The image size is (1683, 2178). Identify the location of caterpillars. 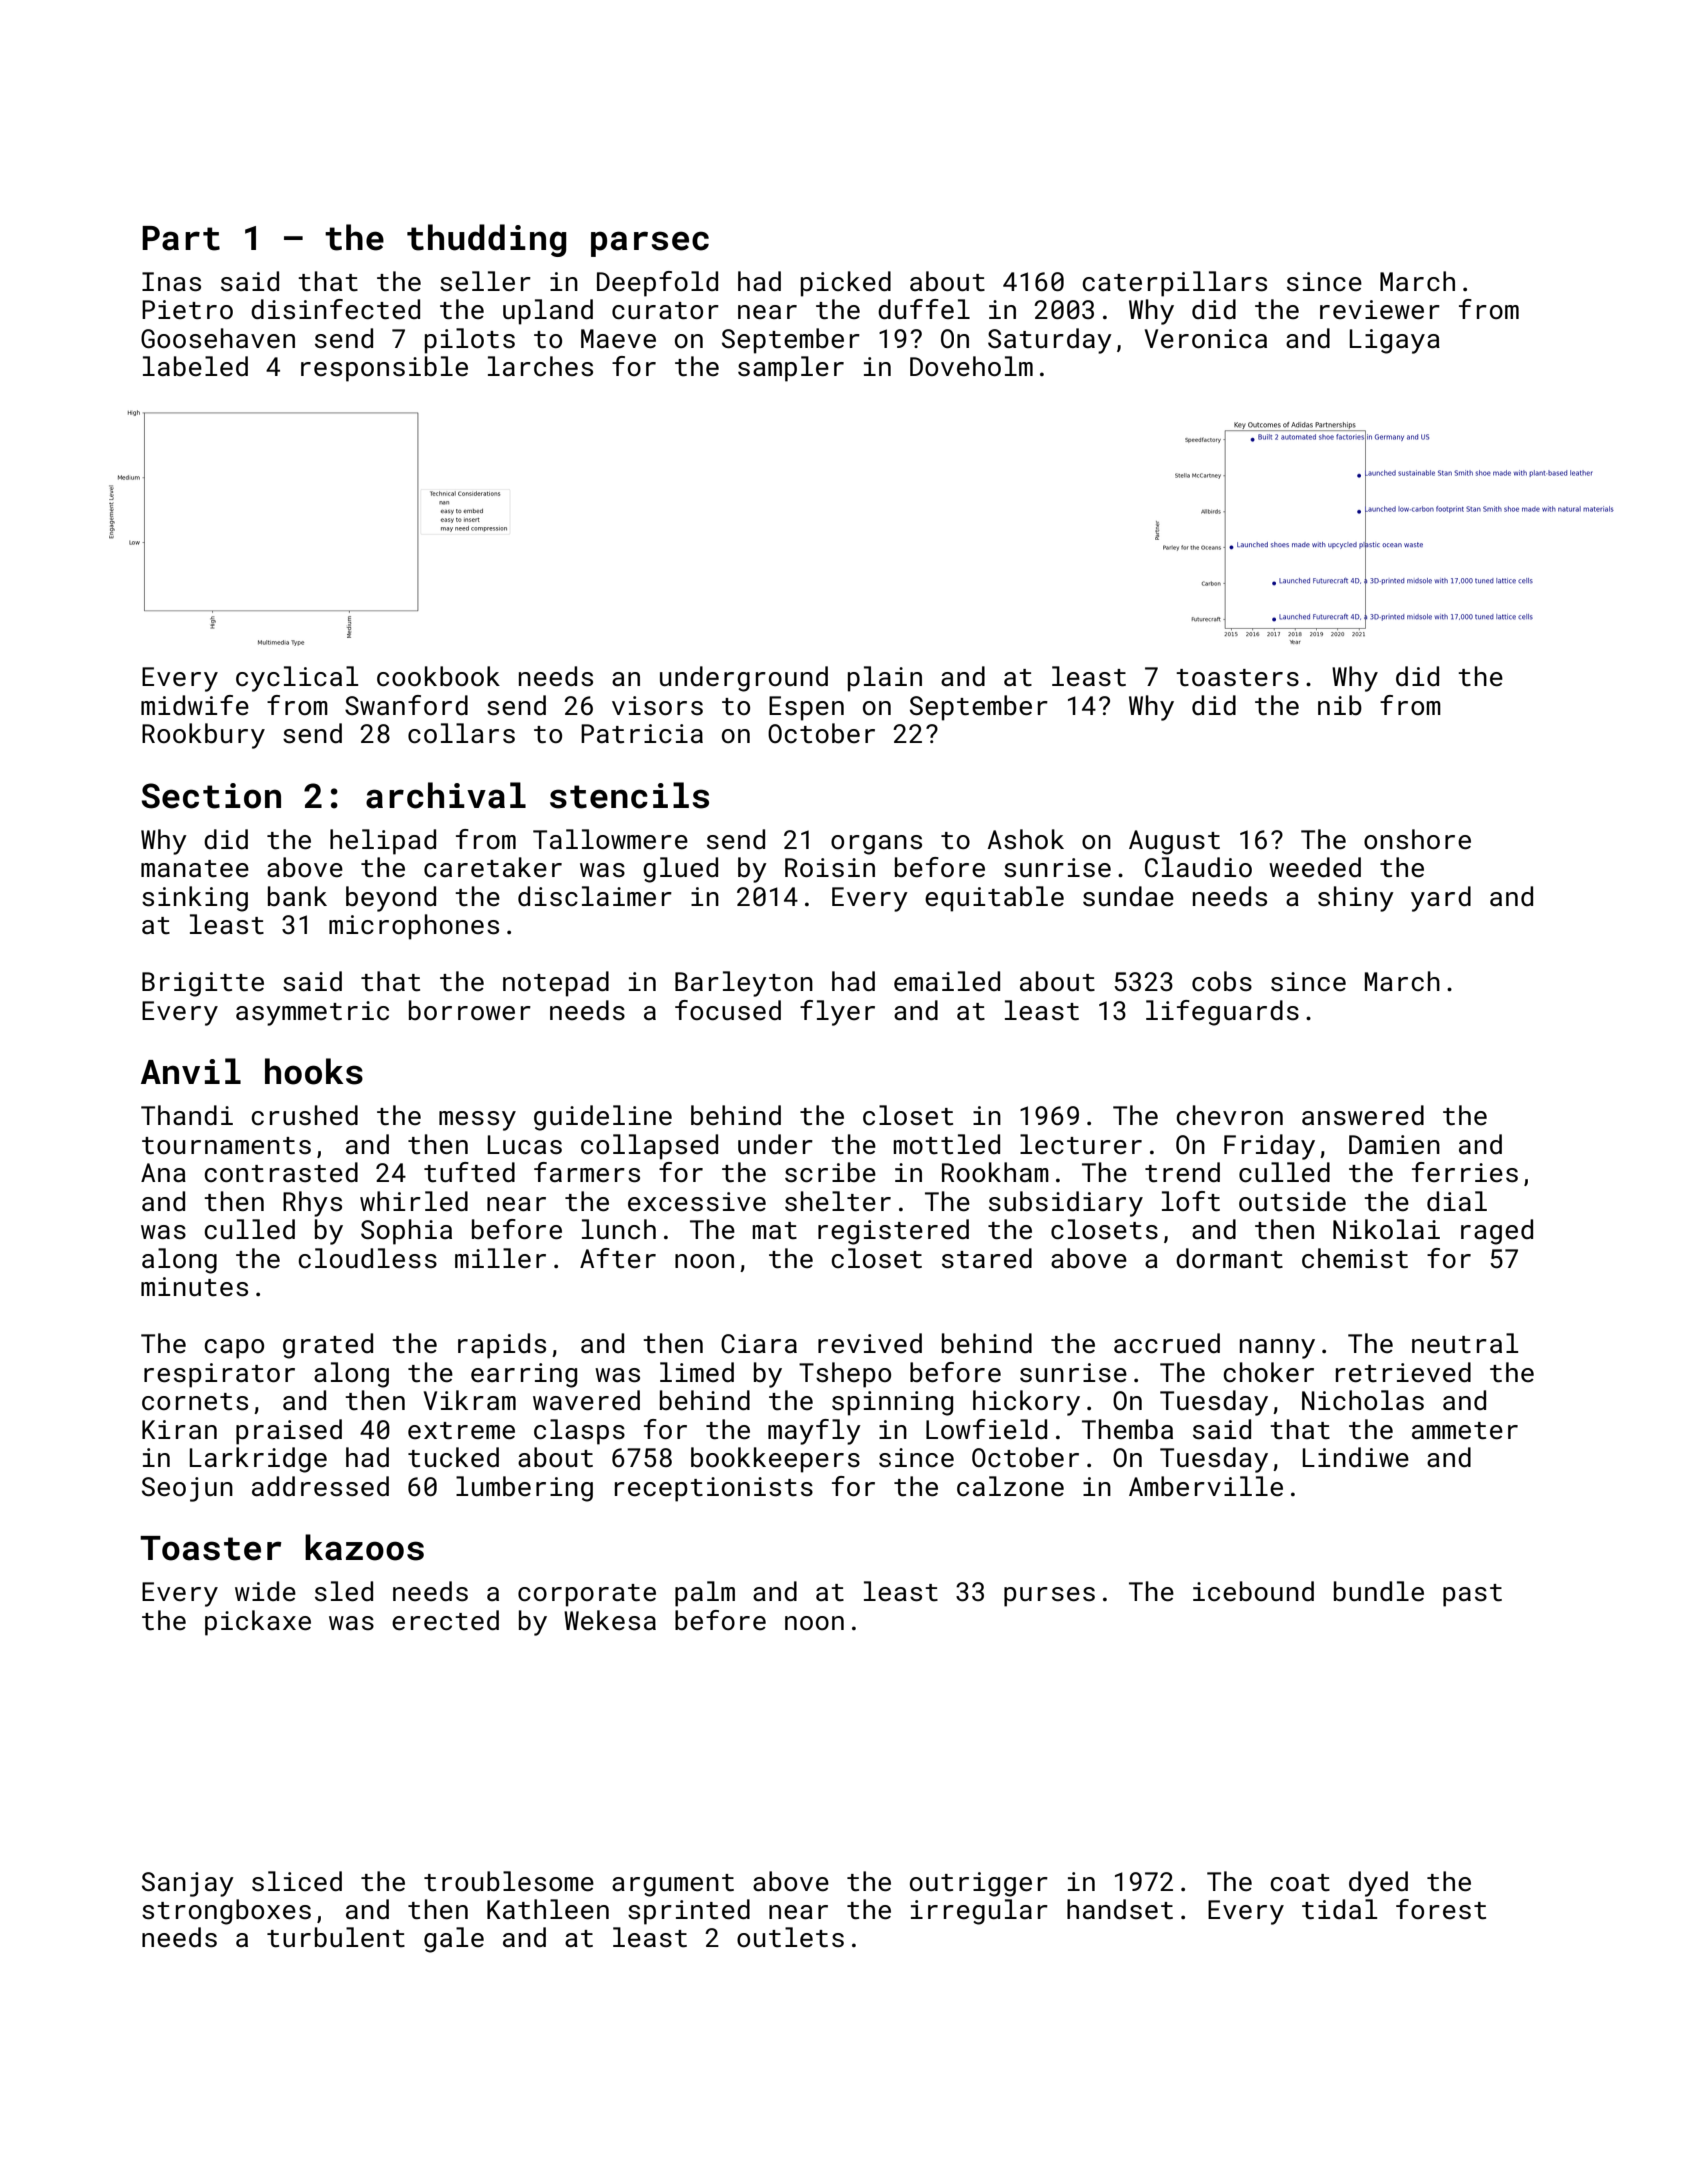
(1174, 284).
